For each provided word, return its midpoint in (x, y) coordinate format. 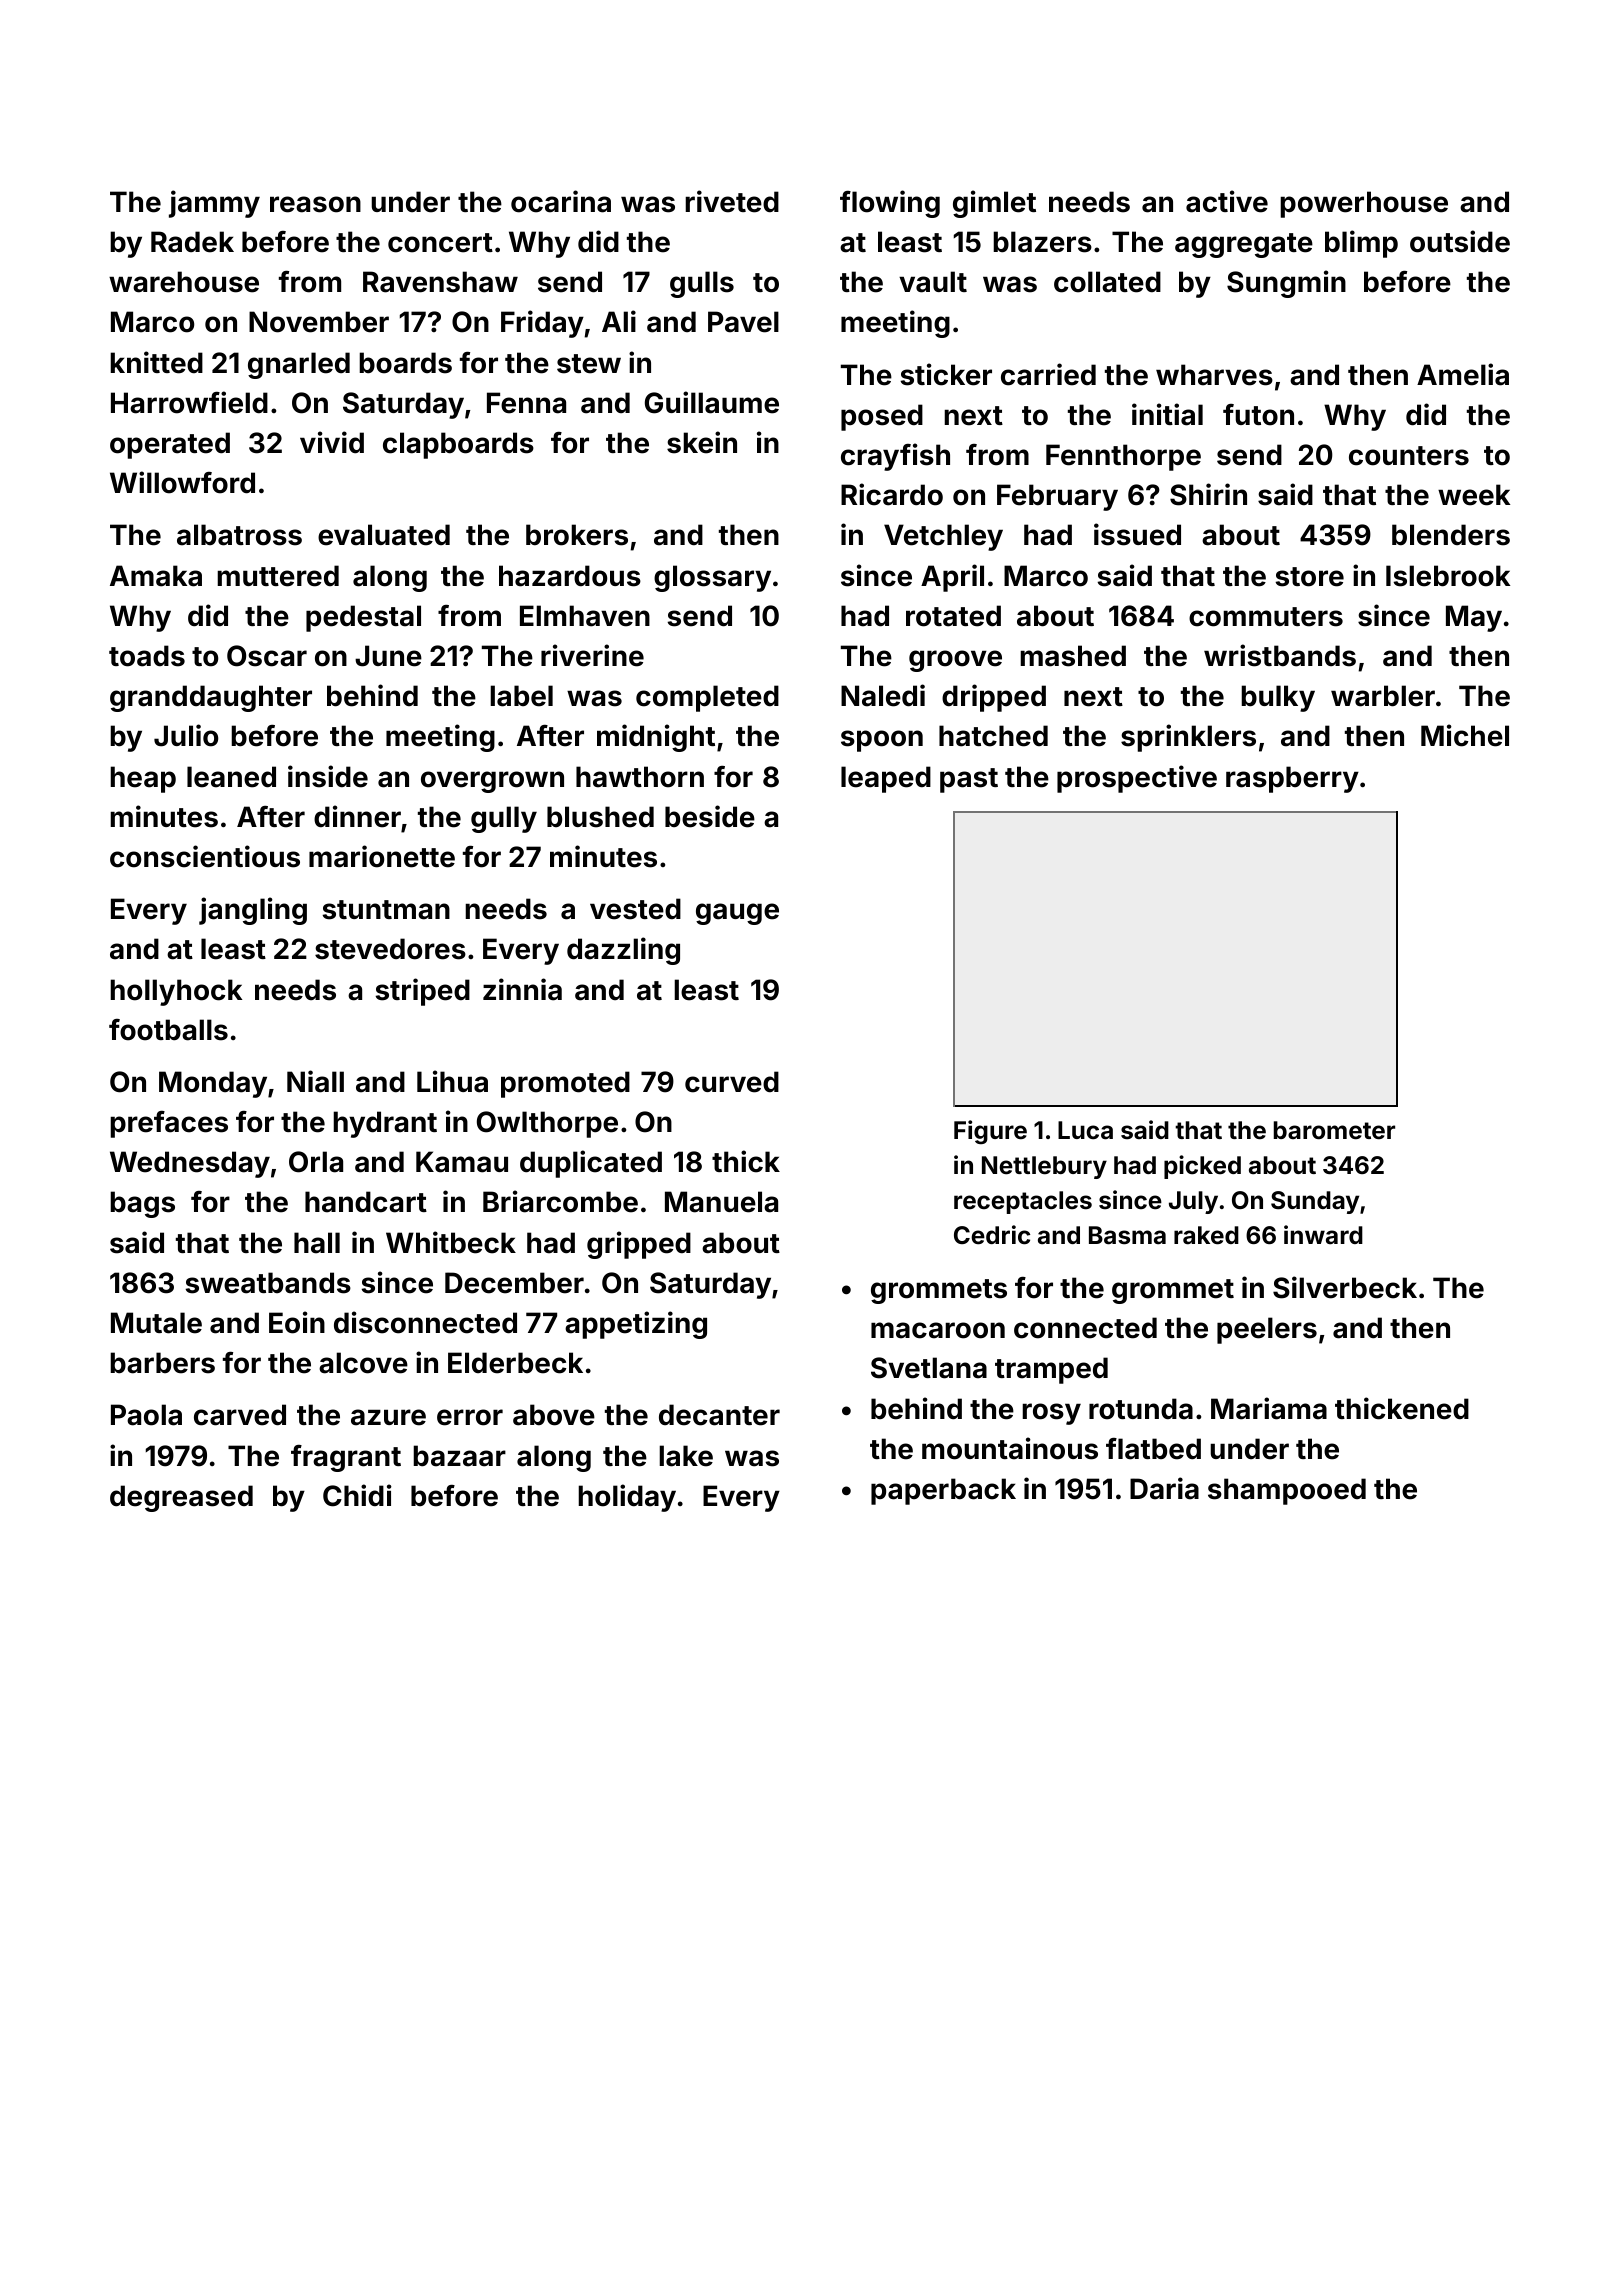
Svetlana (929, 1368)
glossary (712, 578)
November (319, 322)
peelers (1267, 1330)
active (1227, 201)
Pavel (743, 322)
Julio (186, 735)
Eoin (297, 1322)
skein (702, 442)
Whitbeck (451, 1242)
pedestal (363, 618)
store (1309, 577)
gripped (639, 1245)
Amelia (1463, 374)
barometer (1334, 1130)
